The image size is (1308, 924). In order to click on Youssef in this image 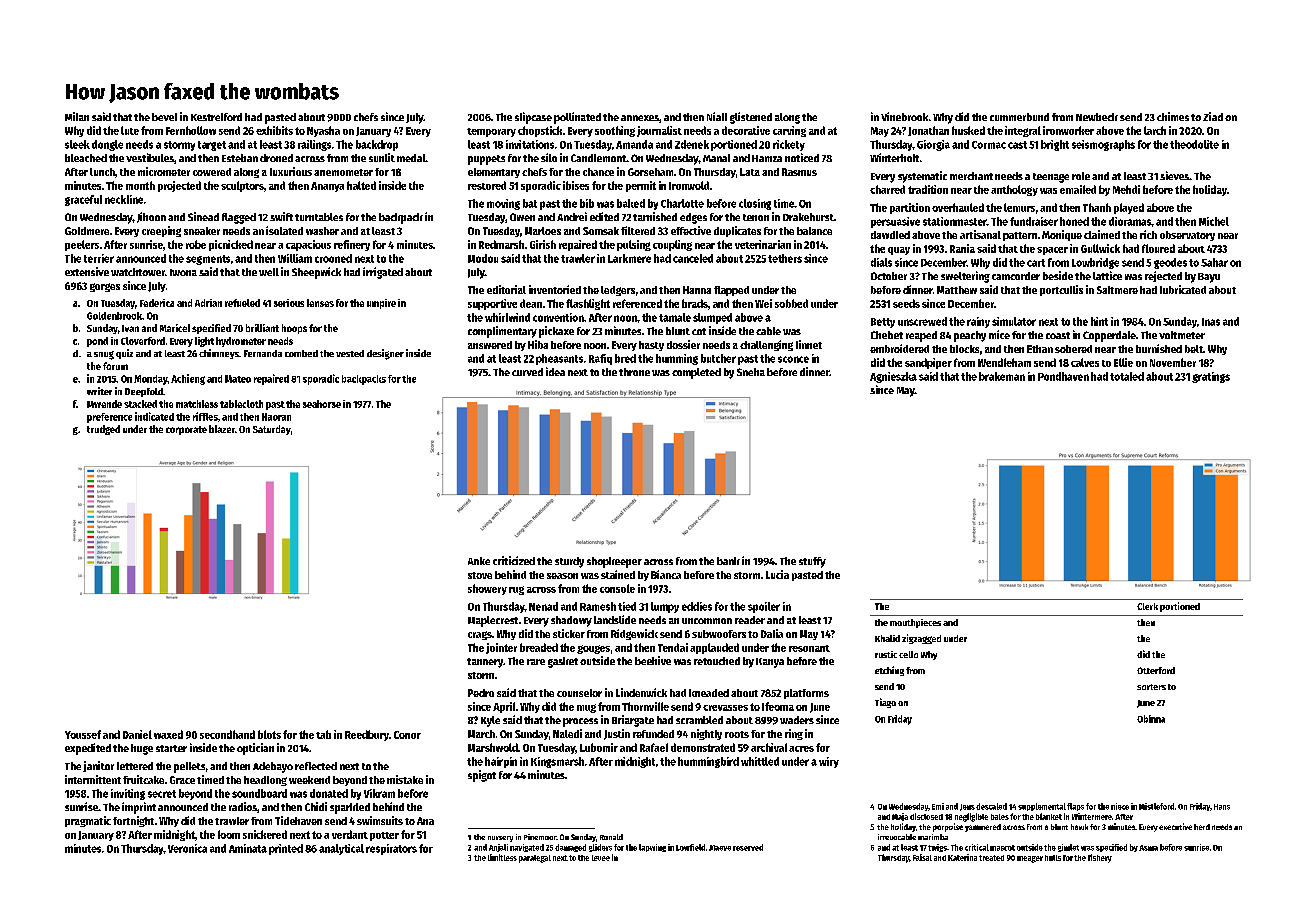, I will do `click(83, 734)`.
